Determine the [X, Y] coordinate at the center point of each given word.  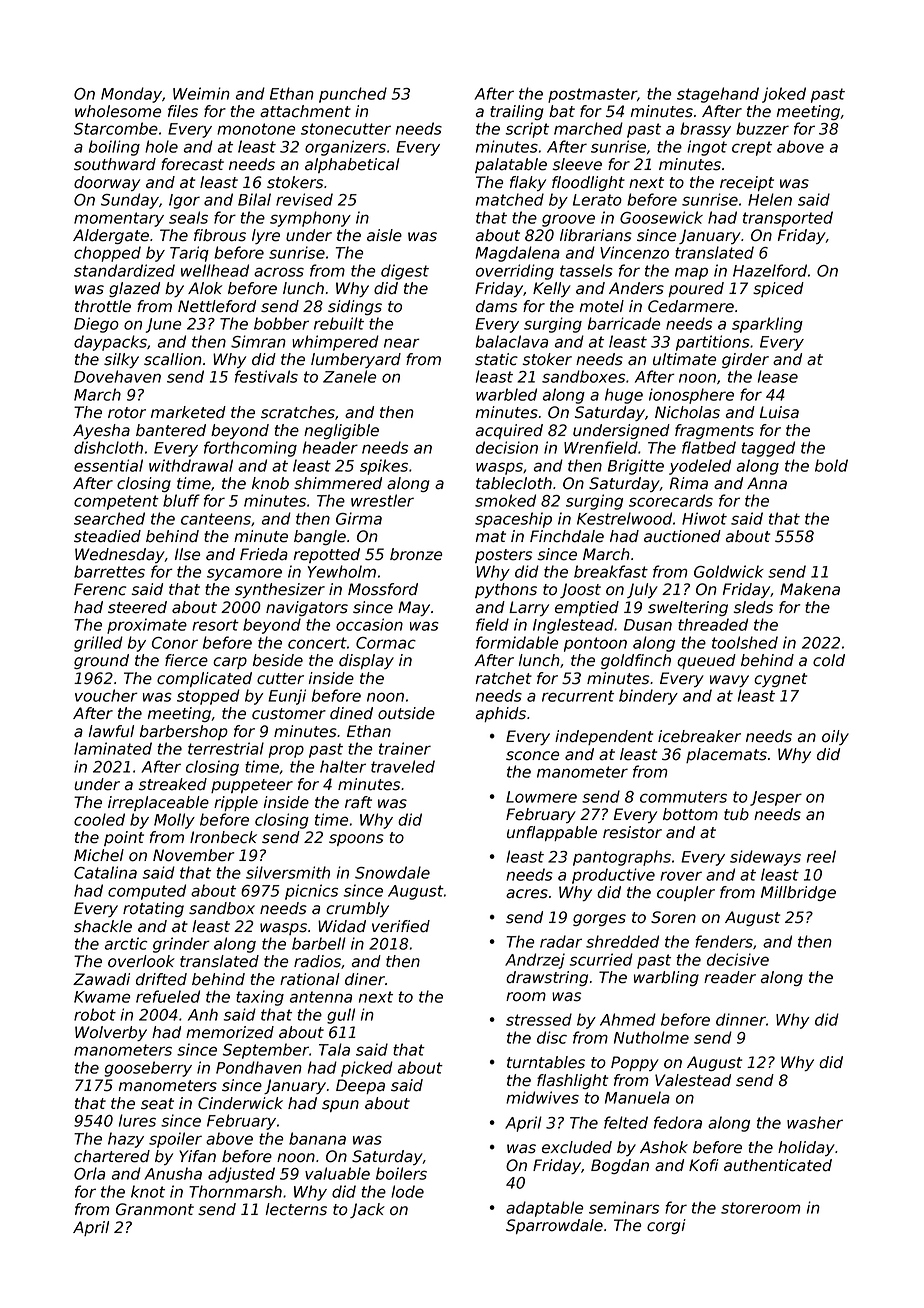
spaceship [513, 520]
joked [784, 95]
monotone [256, 129]
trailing [517, 112]
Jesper [776, 798]
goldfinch [636, 661]
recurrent [578, 696]
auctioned [682, 536]
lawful [111, 731]
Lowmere [541, 797]
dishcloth [108, 447]
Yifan [197, 1156]
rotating [153, 909]
